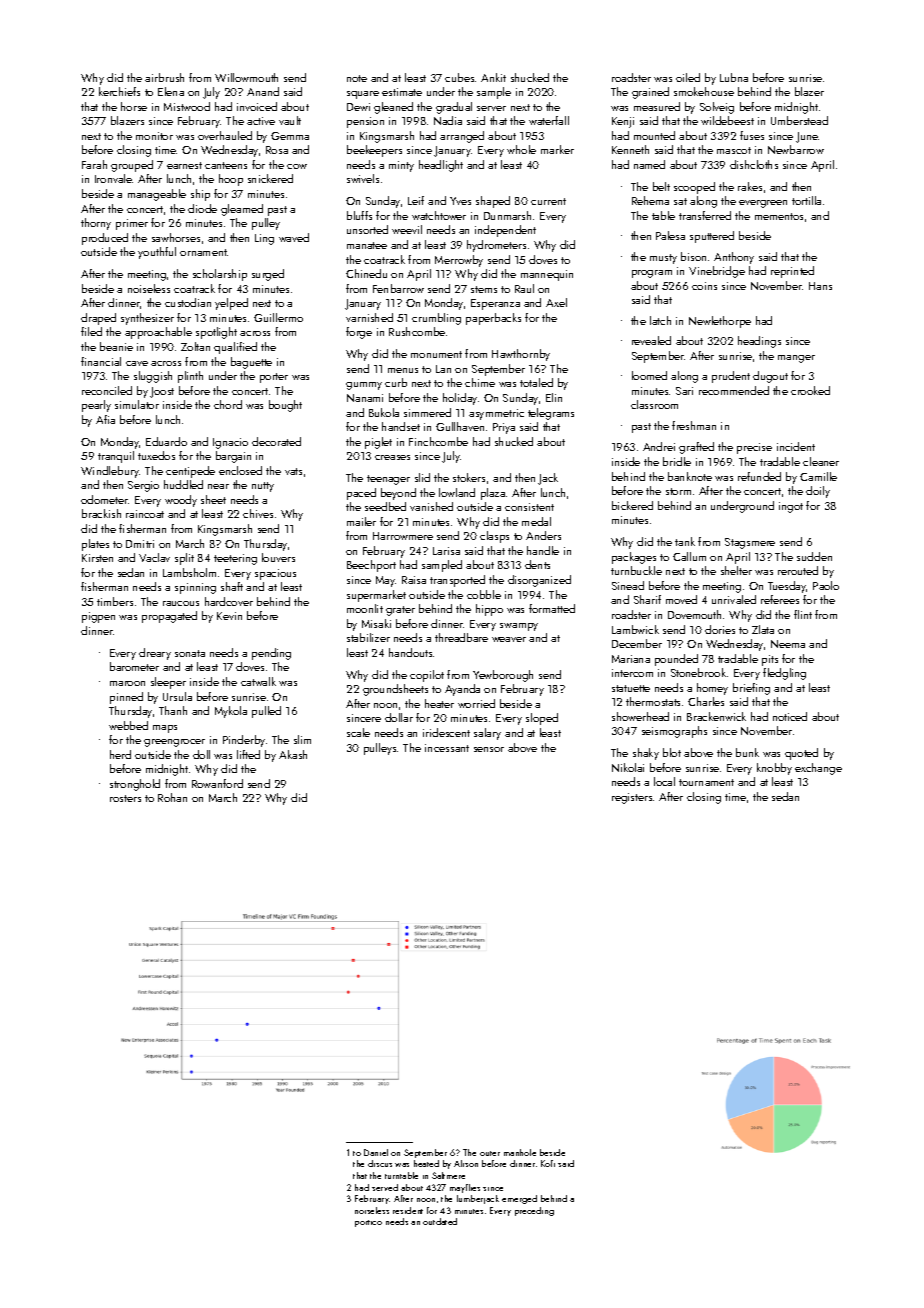  What do you see at coordinates (376, 1152) in the document?
I see `Daniel` at bounding box center [376, 1152].
